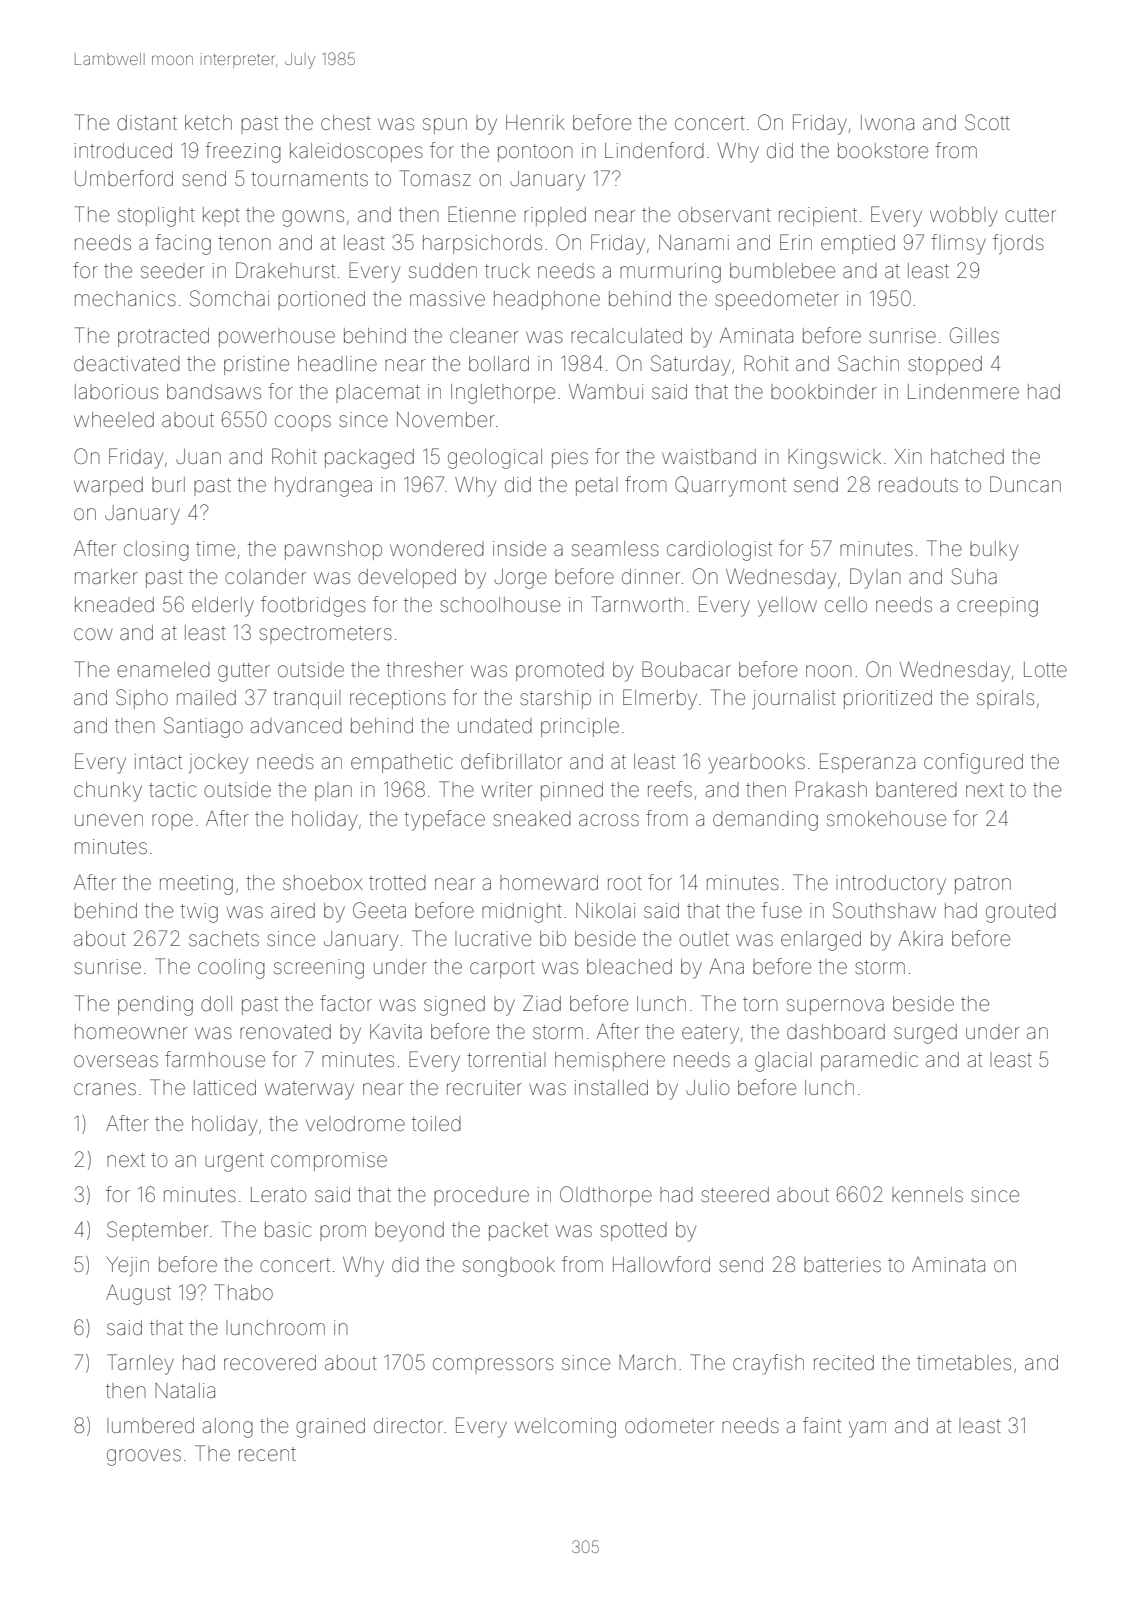 The image size is (1142, 1615). I want to click on supernova, so click(835, 1007).
